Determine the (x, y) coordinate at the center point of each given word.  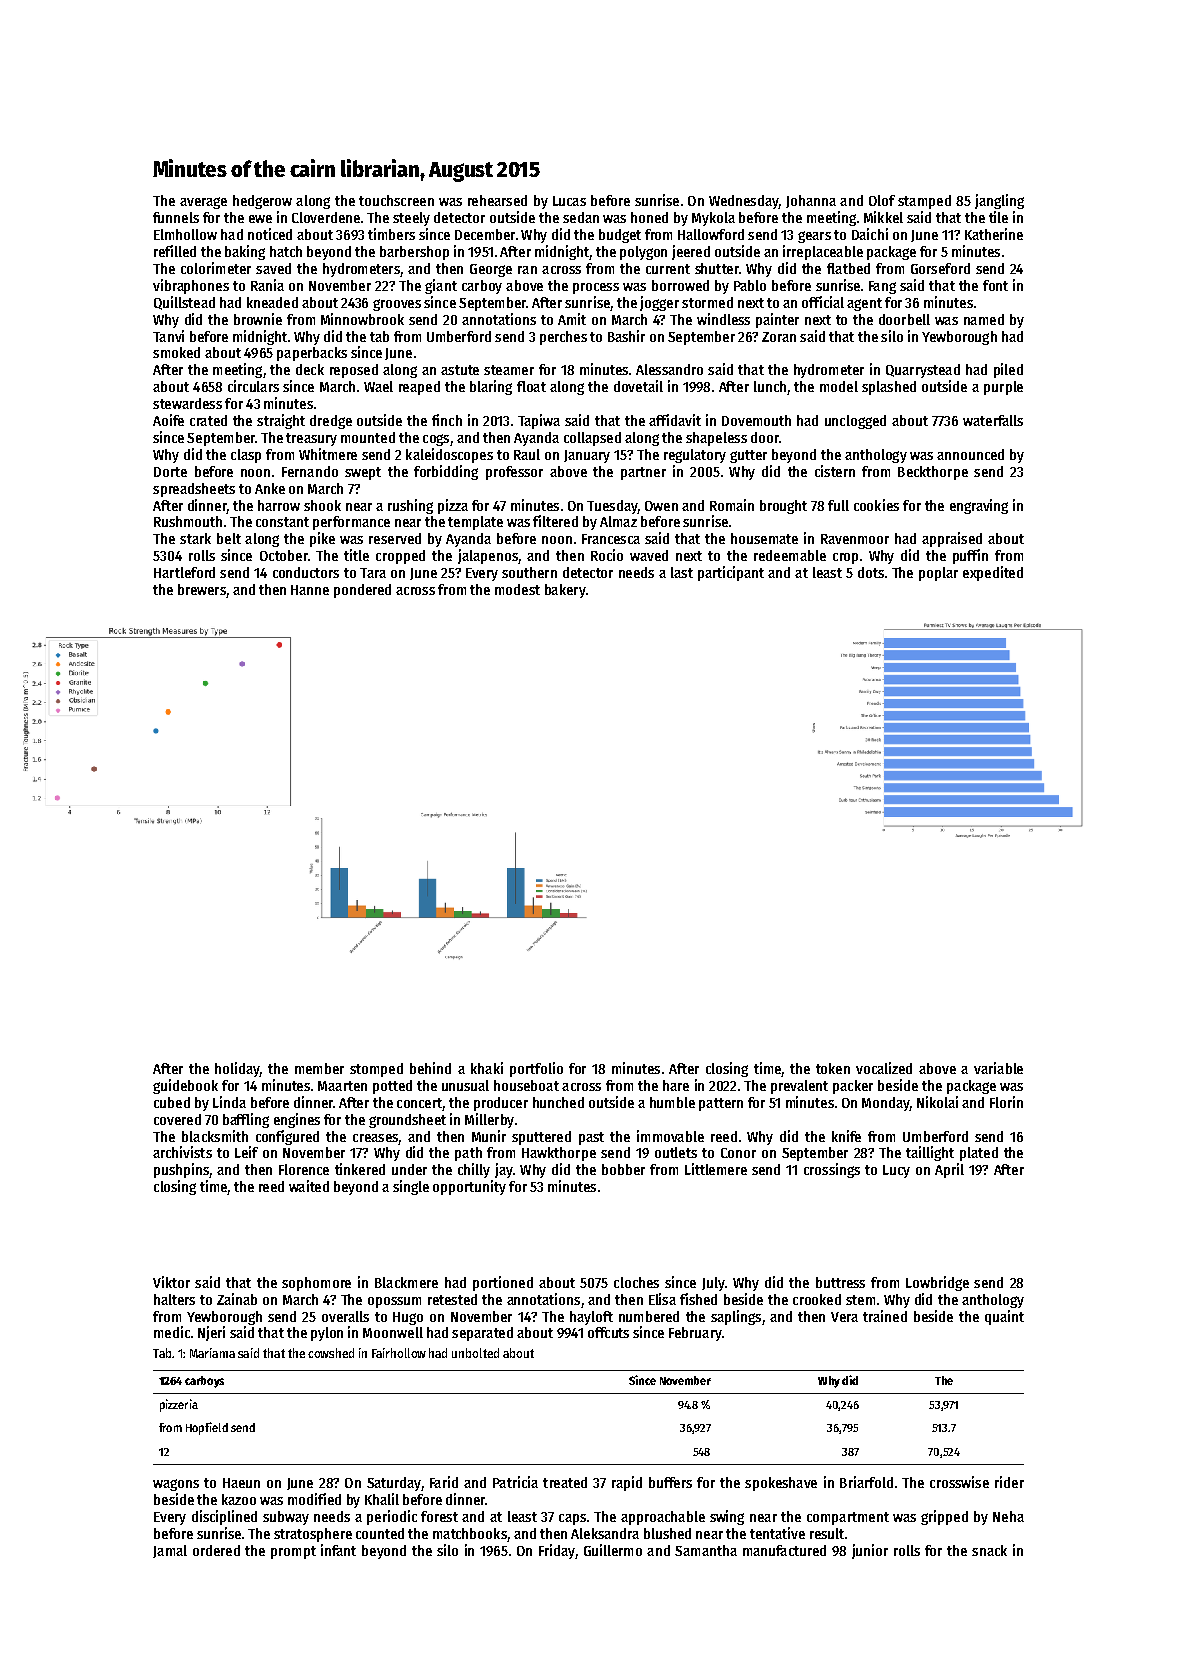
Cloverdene (326, 217)
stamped (924, 202)
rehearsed (497, 200)
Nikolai (937, 1102)
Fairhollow (399, 1353)
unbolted (475, 1353)
